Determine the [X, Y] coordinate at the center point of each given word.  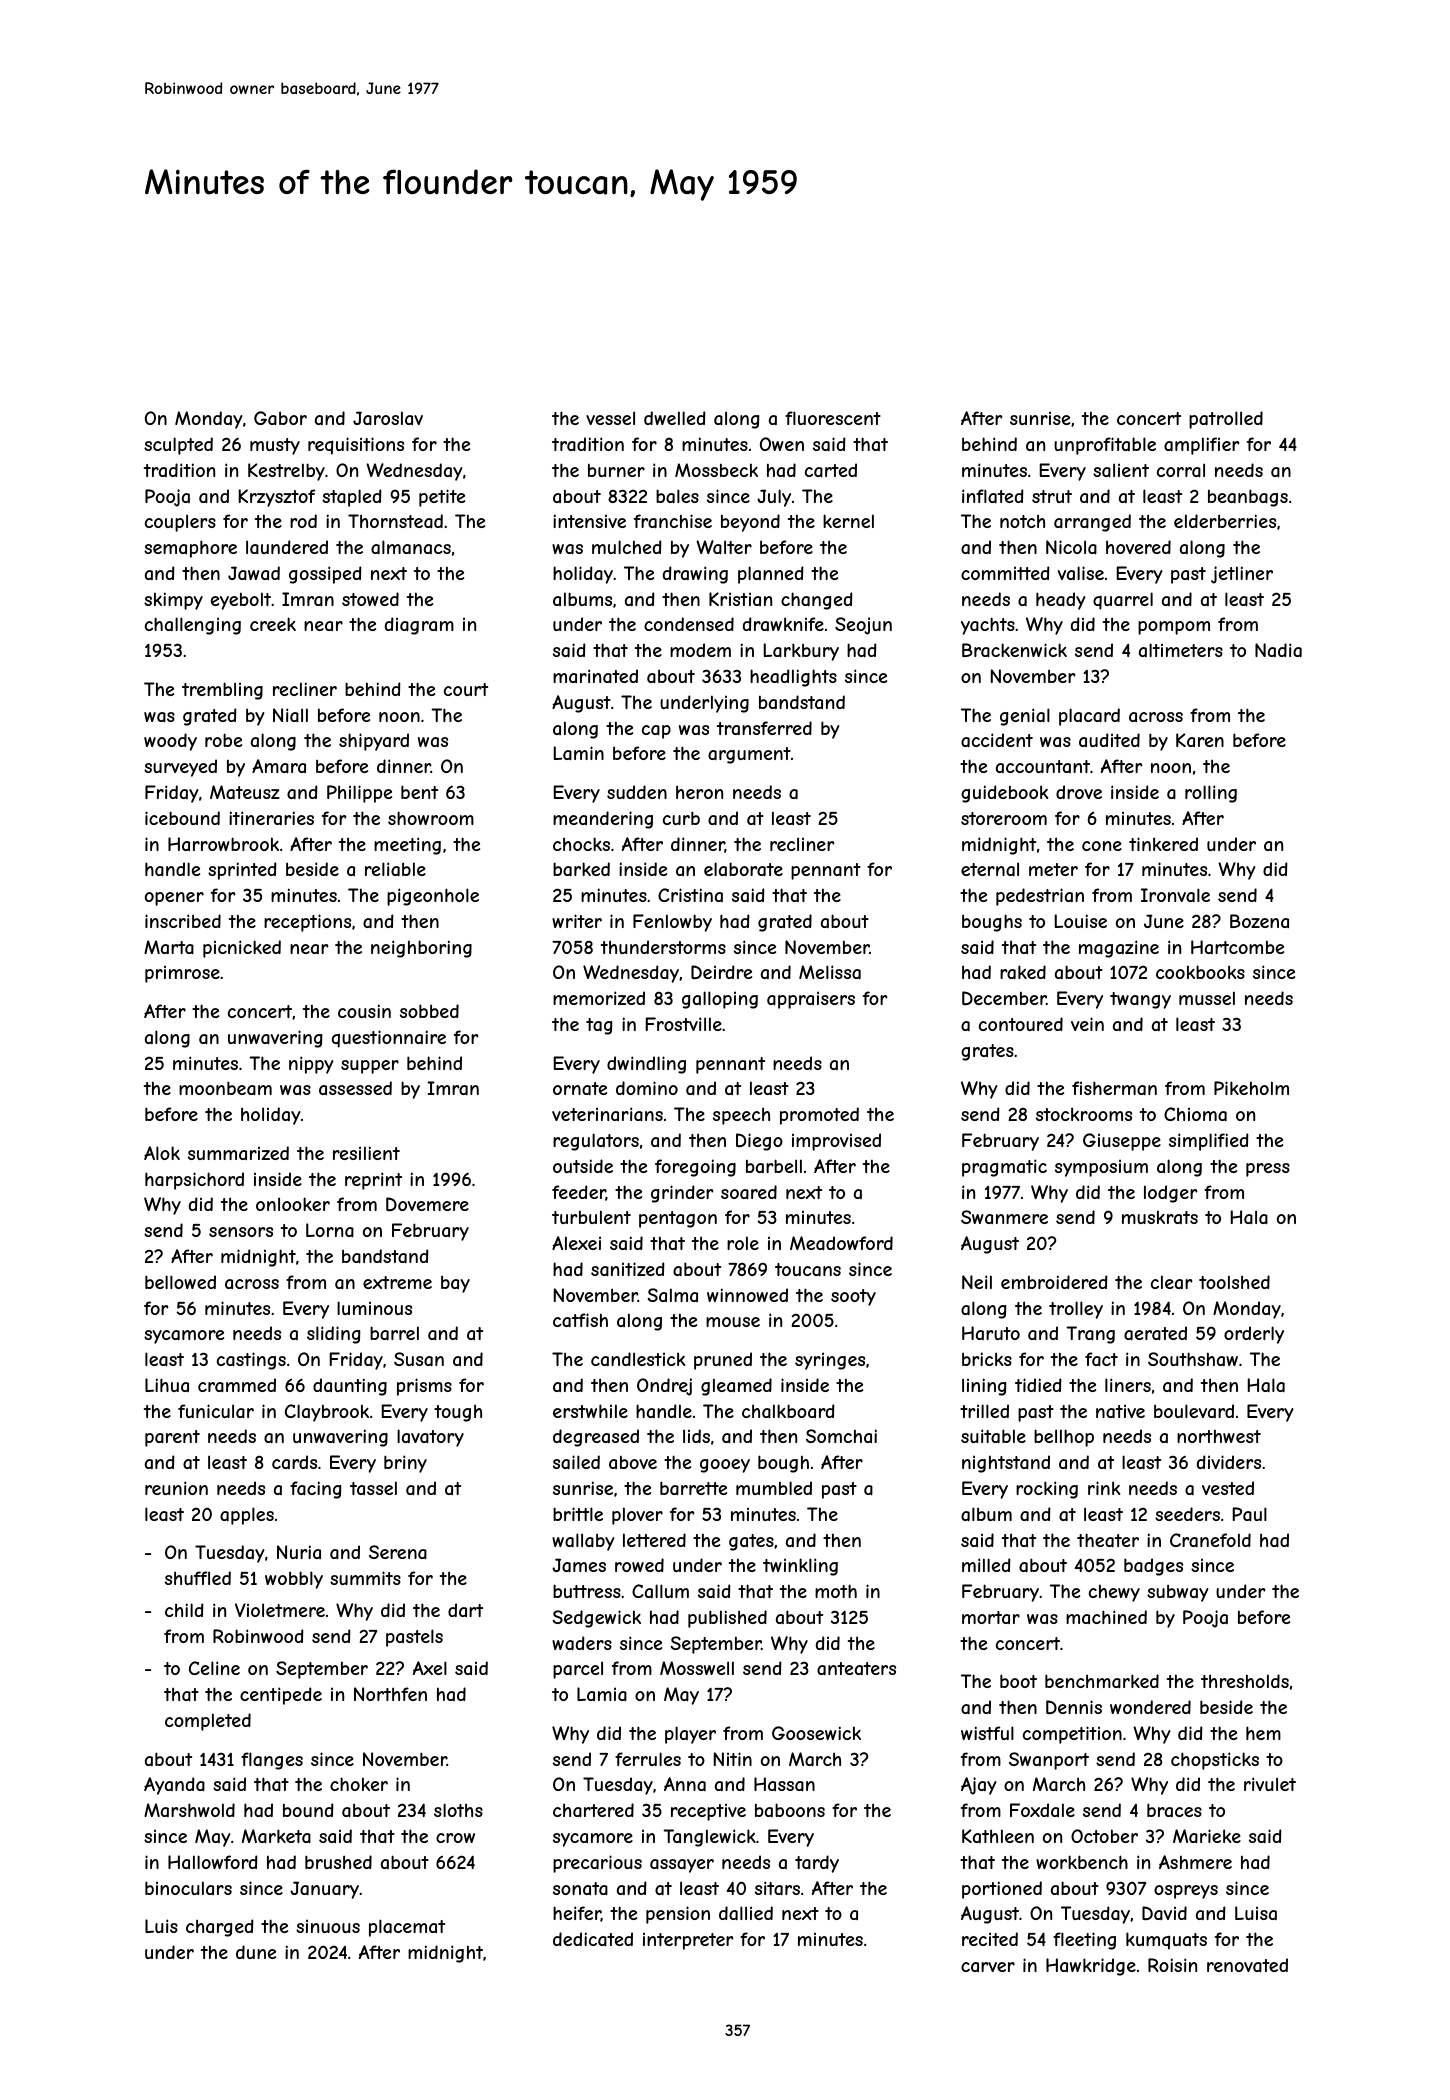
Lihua [167, 1385]
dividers [1229, 1462]
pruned [723, 1361]
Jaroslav [388, 418]
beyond [750, 523]
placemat [407, 1928]
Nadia [1278, 650]
